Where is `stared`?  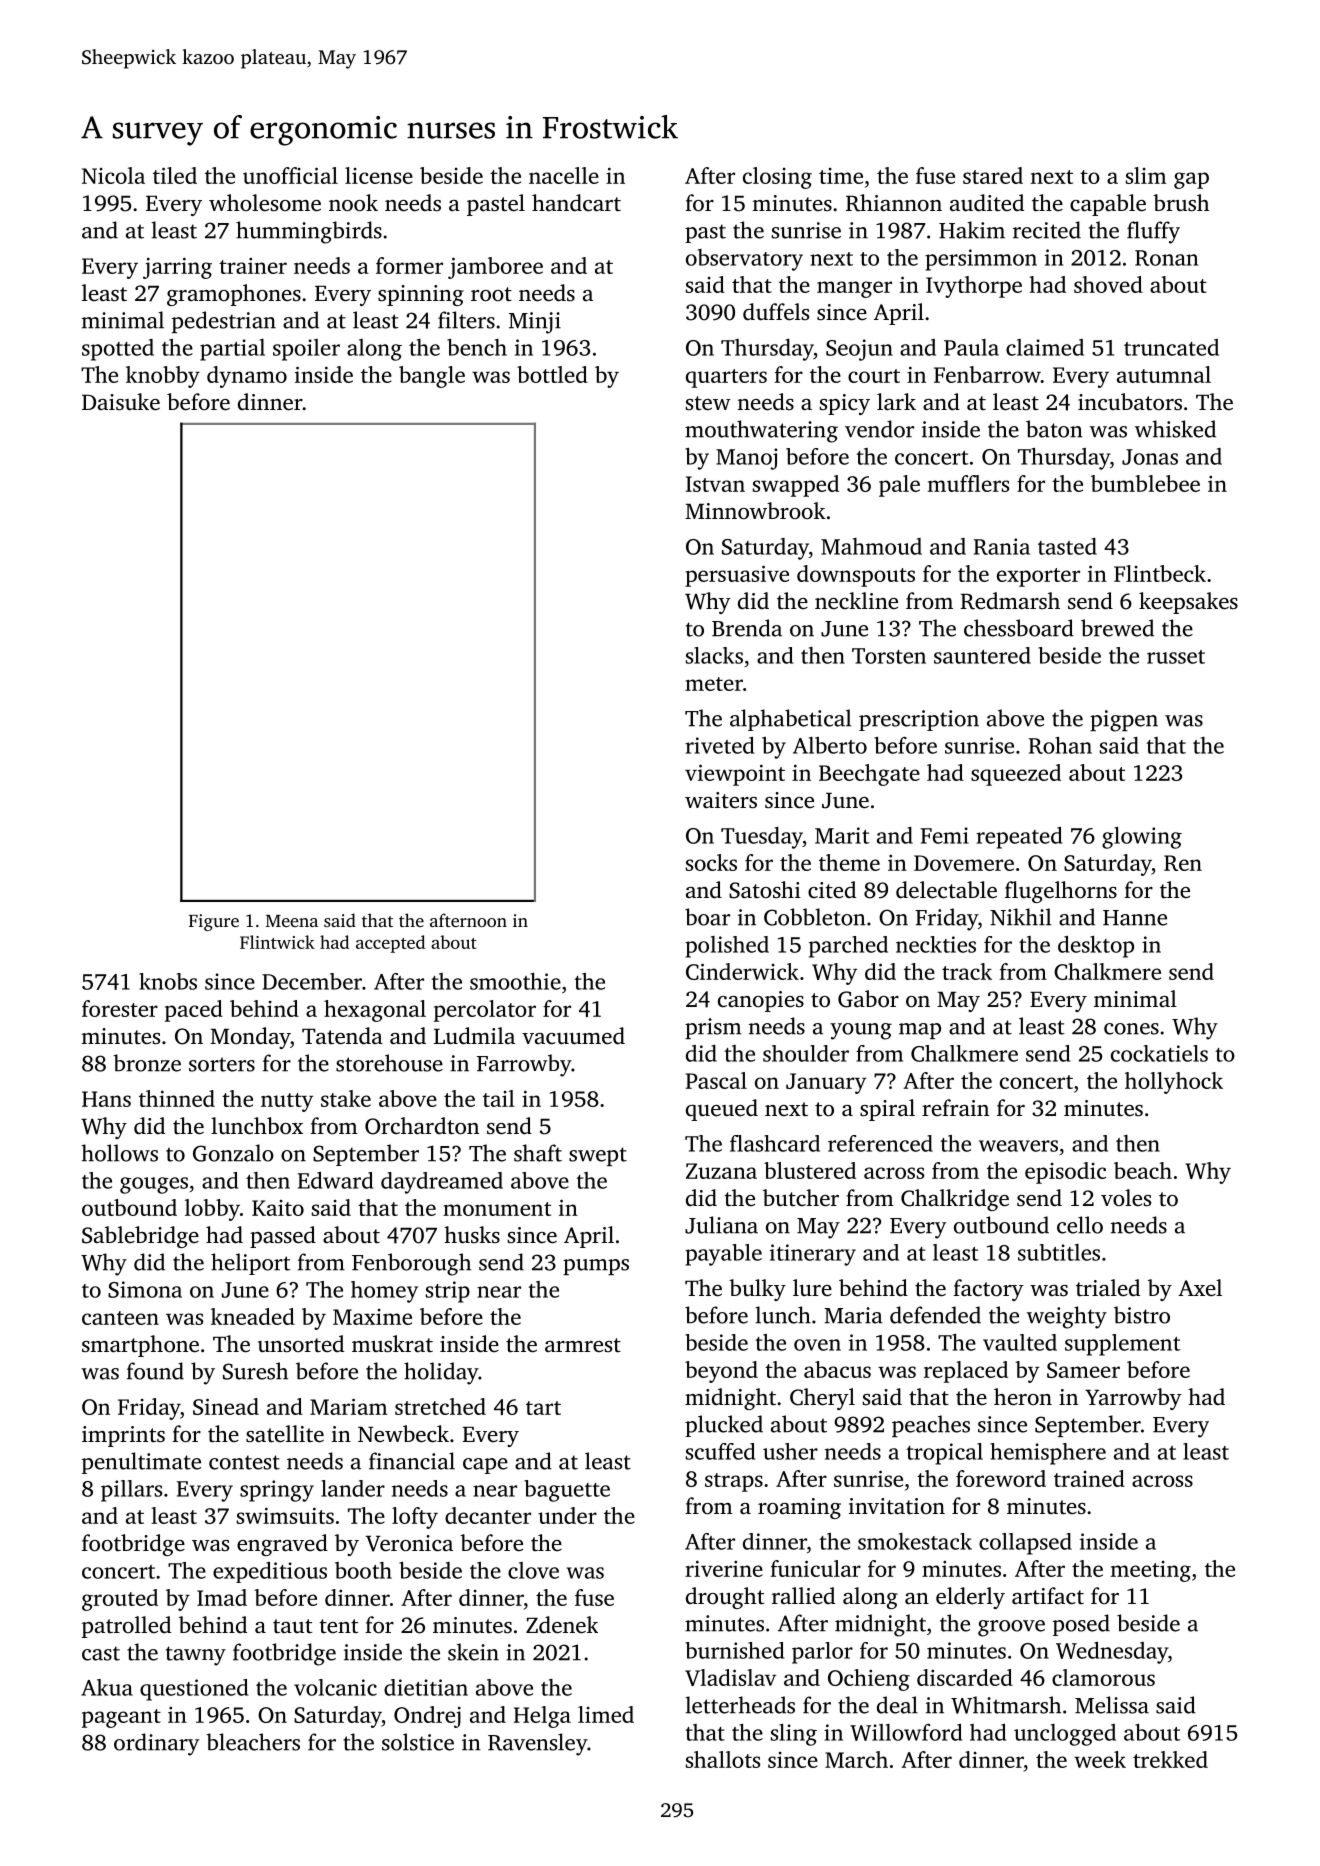 stared is located at coordinates (993, 175).
